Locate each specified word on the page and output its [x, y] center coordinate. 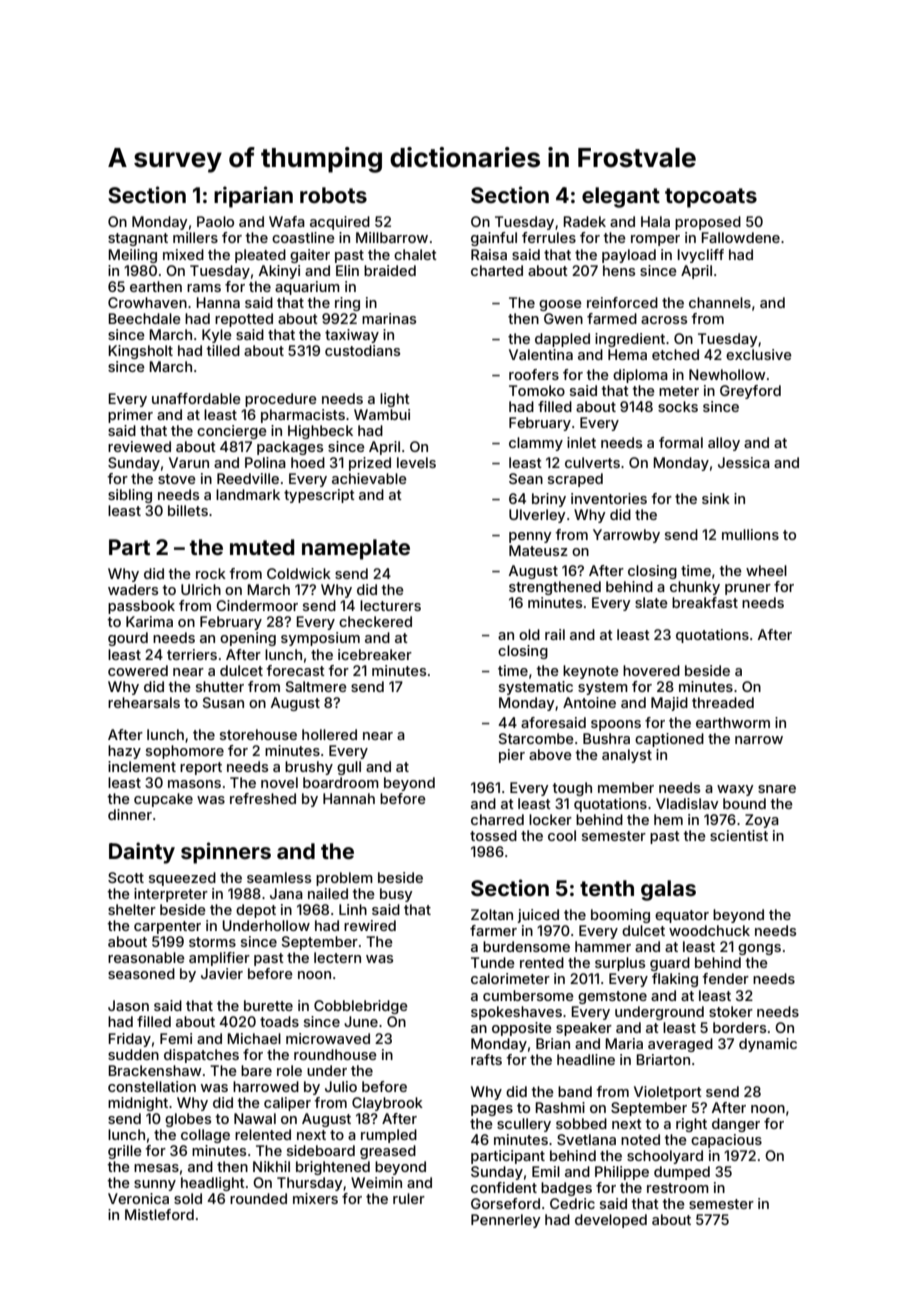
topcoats [711, 198]
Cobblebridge [361, 1007]
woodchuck [709, 930]
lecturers [390, 605]
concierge [232, 432]
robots [333, 195]
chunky [695, 588]
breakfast [705, 602]
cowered [138, 670]
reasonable [146, 957]
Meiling [132, 256]
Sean [526, 478]
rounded [258, 1198]
